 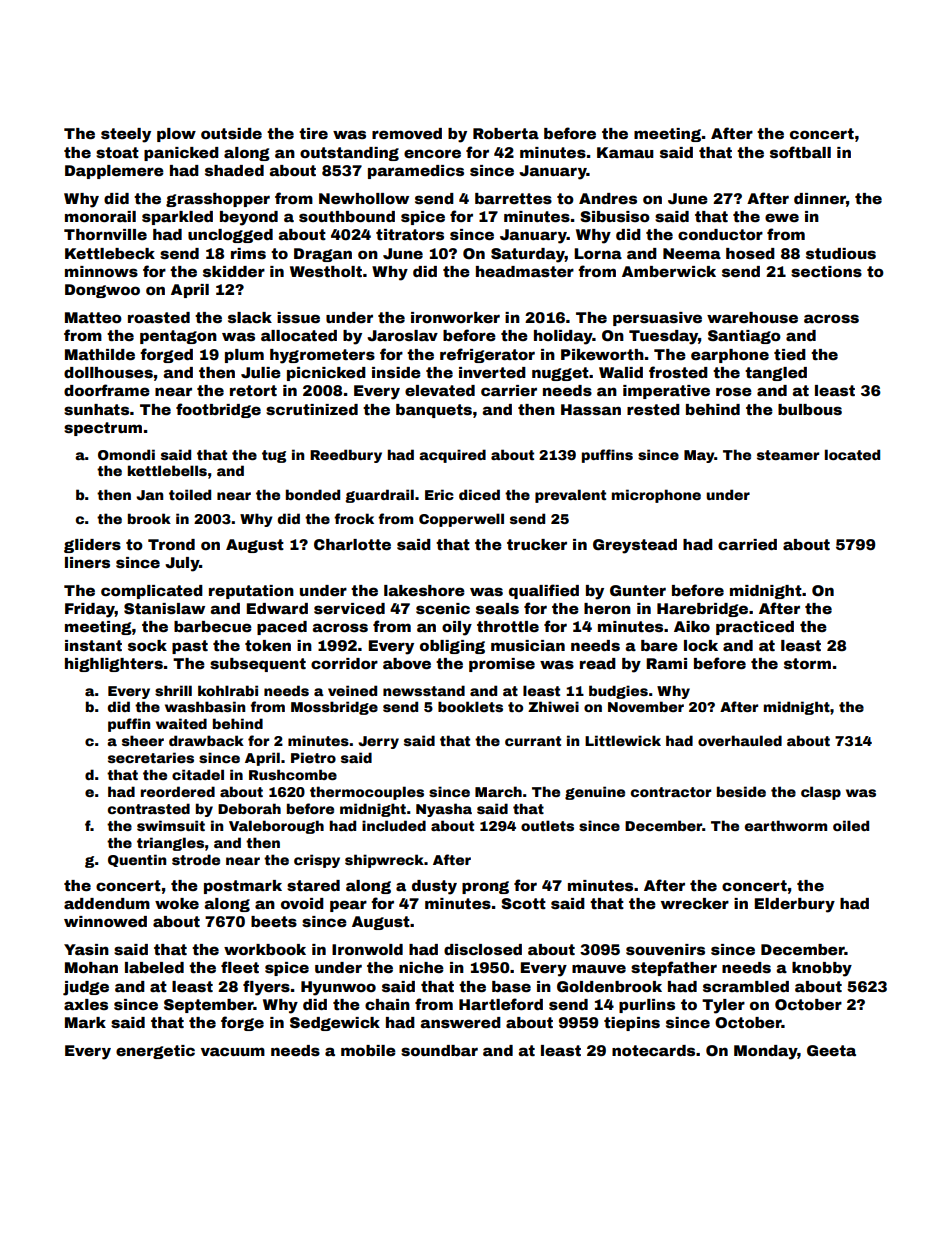 I want to click on soundbar, so click(x=439, y=1050).
